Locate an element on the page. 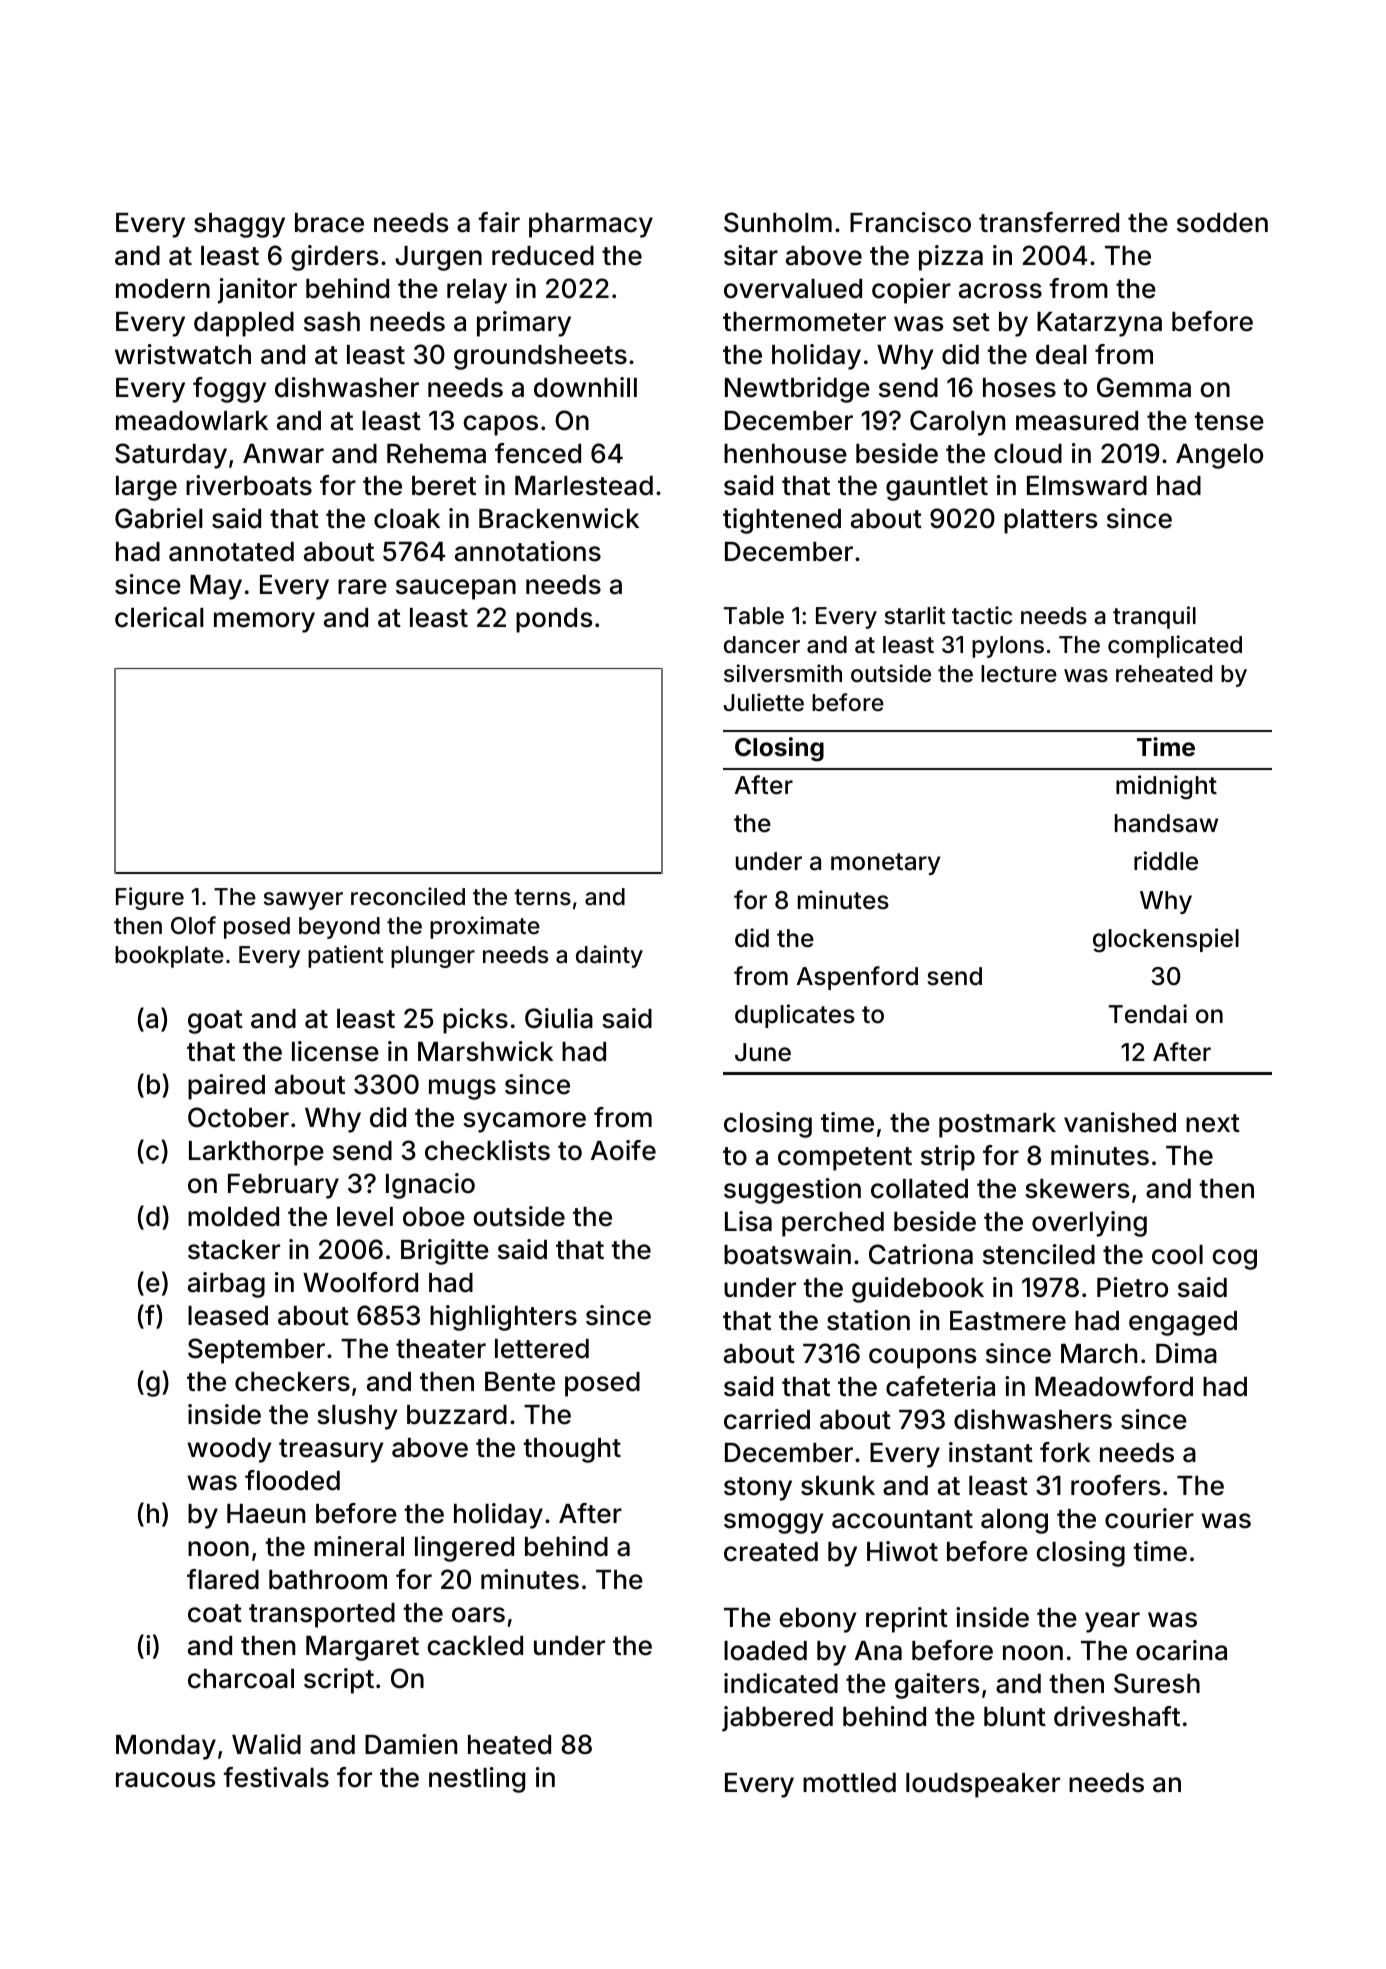  proximate is located at coordinates (485, 927).
